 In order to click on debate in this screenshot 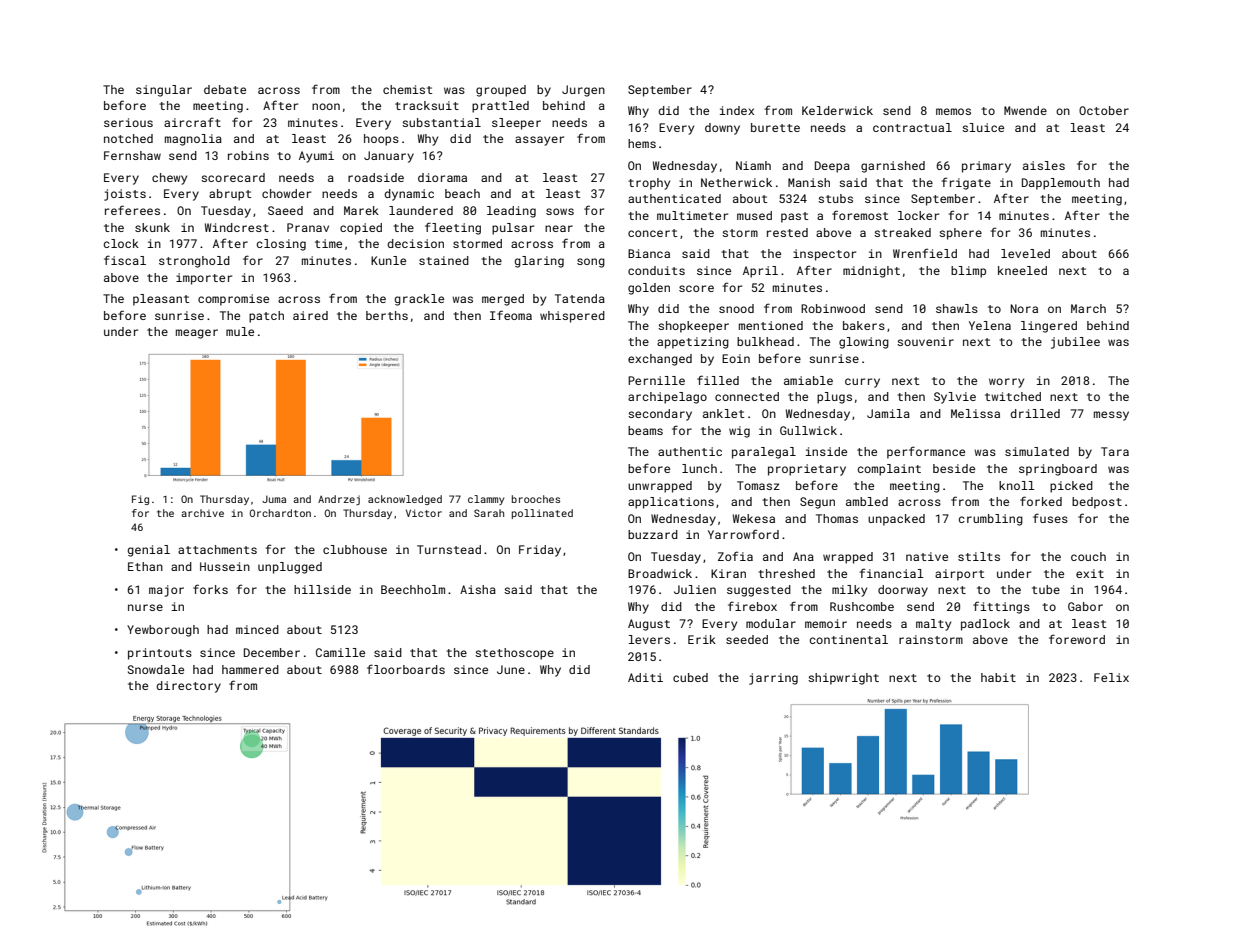, I will do `click(225, 89)`.
